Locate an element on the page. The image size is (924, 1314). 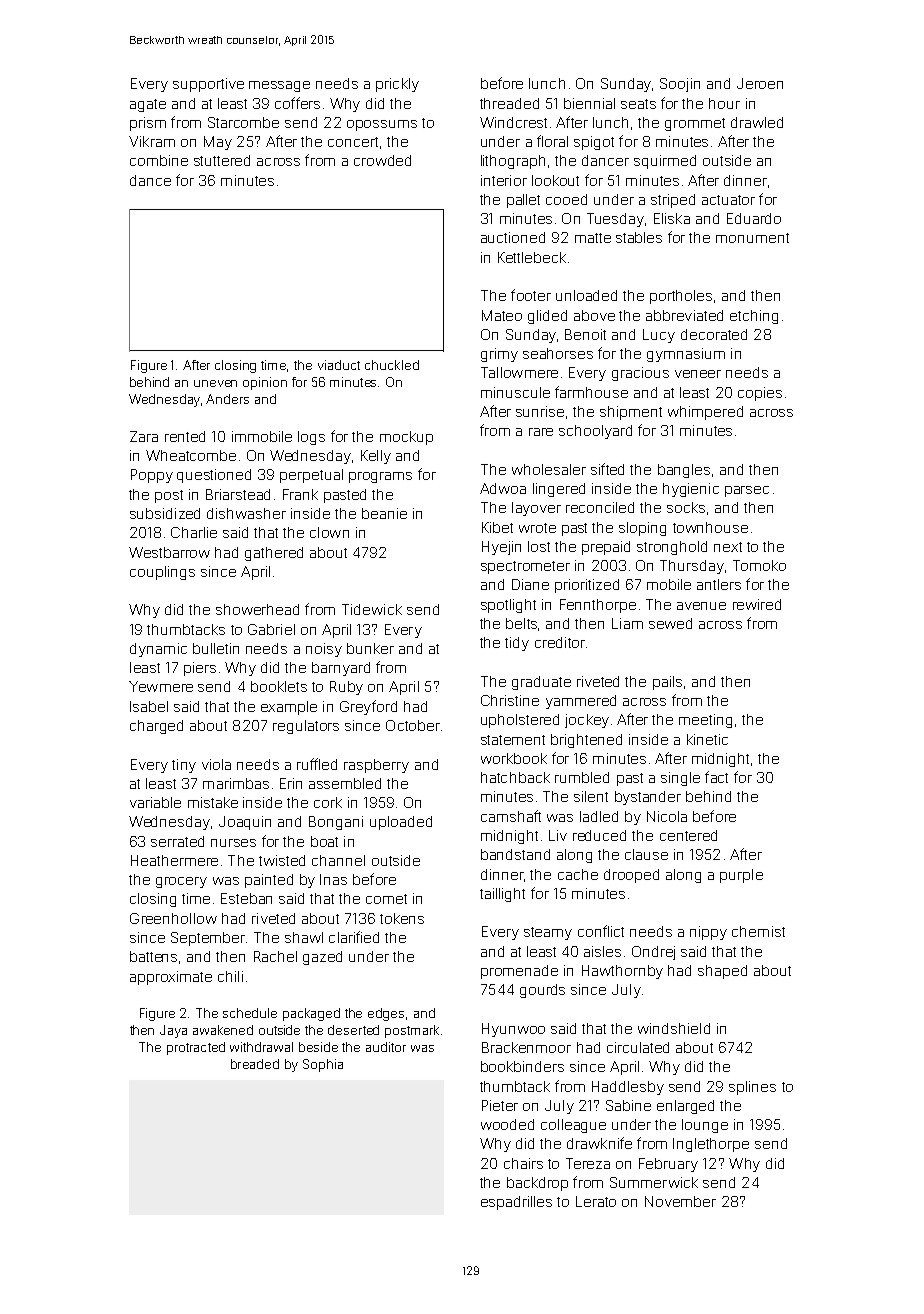
Greenhollow is located at coordinates (173, 918).
